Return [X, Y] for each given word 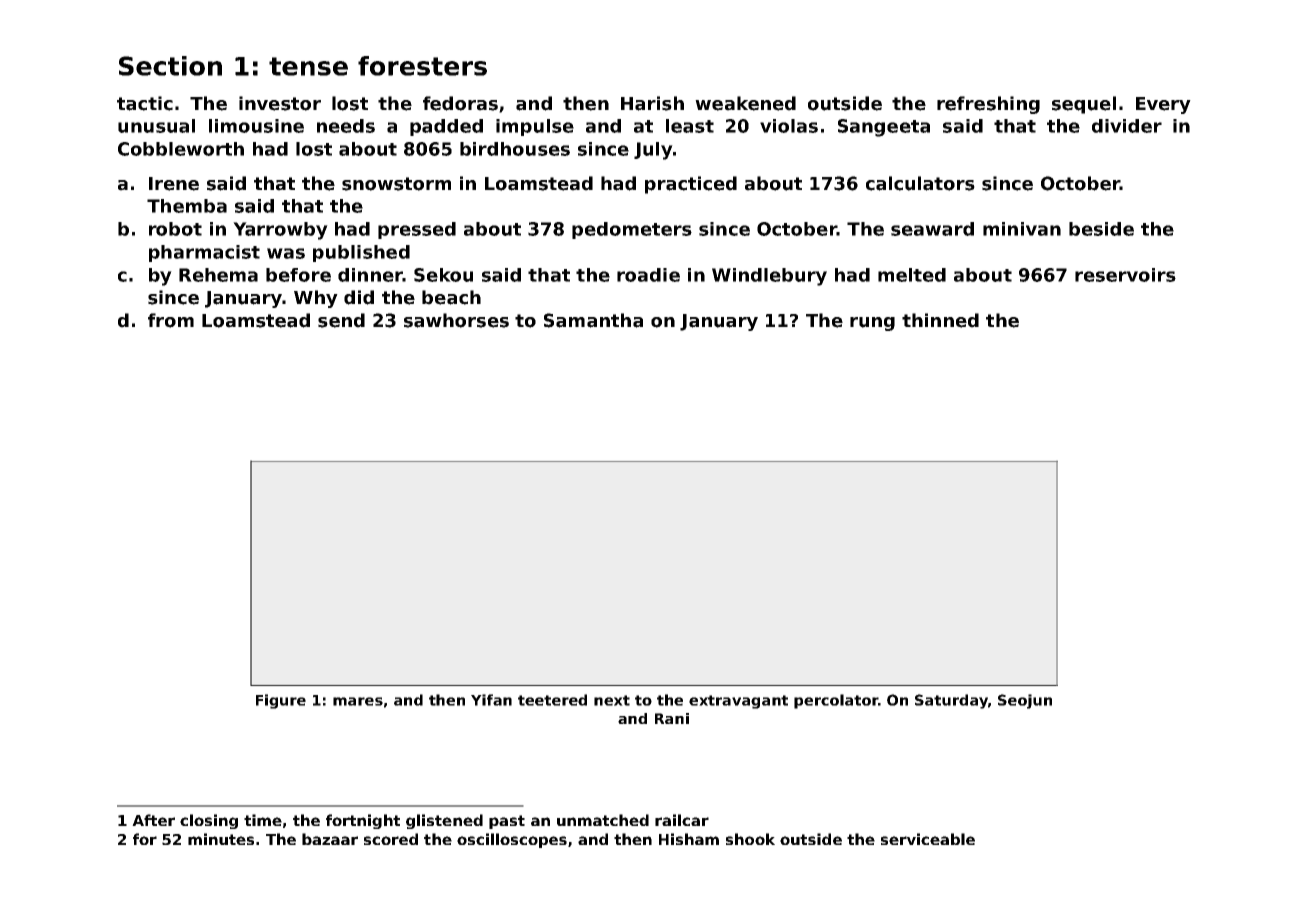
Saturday [951, 701]
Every [1163, 105]
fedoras [460, 103]
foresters [422, 66]
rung [872, 324]
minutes [221, 839]
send [341, 320]
